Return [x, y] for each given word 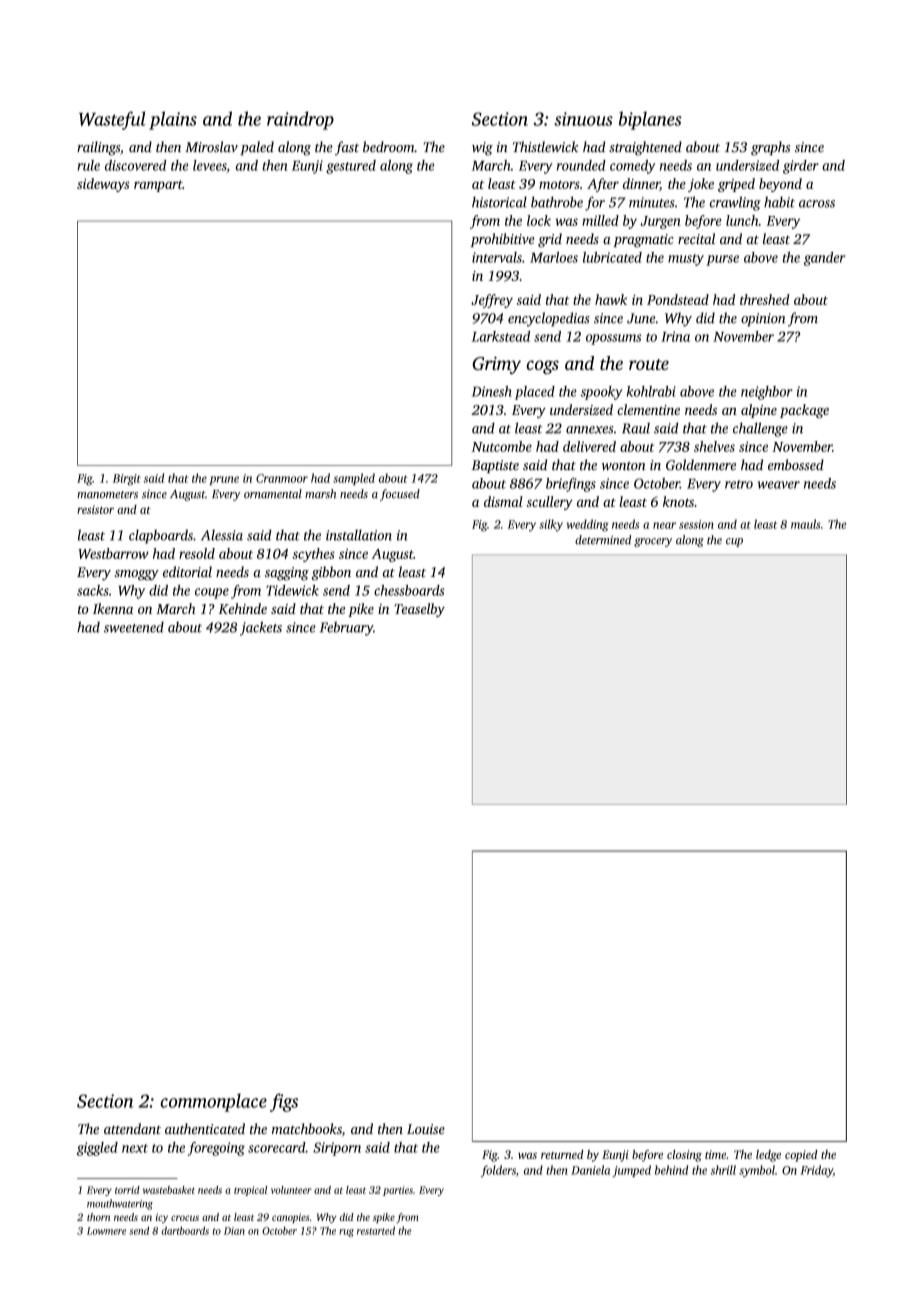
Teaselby [419, 610]
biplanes [650, 120]
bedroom [389, 146]
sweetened [134, 627]
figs [284, 1102]
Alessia [222, 535]
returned [562, 1154]
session [696, 524]
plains [173, 120]
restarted [376, 1230]
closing [684, 1156]
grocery [653, 542]
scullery [549, 503]
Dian [234, 1231]
